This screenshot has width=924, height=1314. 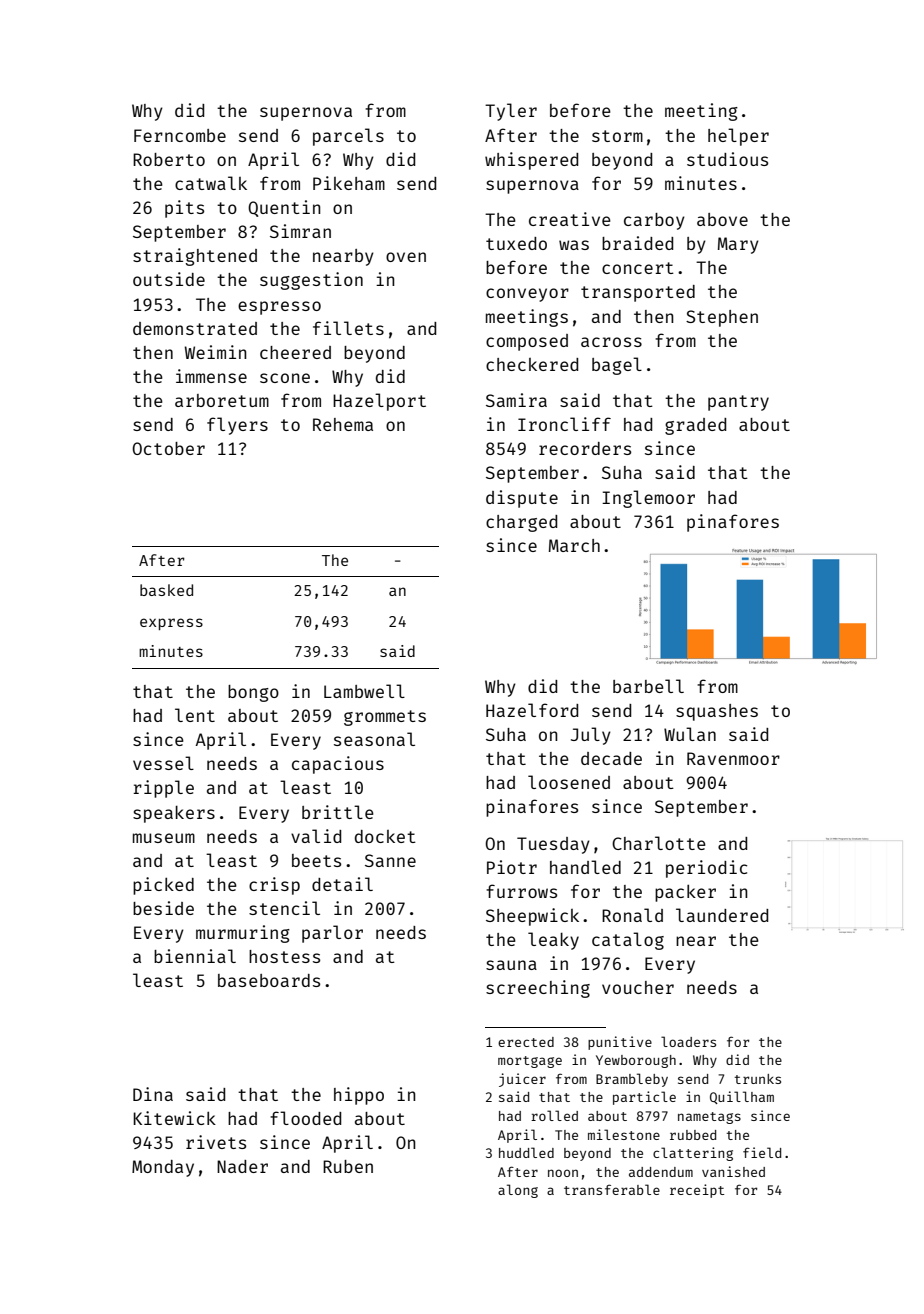 I want to click on helper, so click(x=738, y=137).
